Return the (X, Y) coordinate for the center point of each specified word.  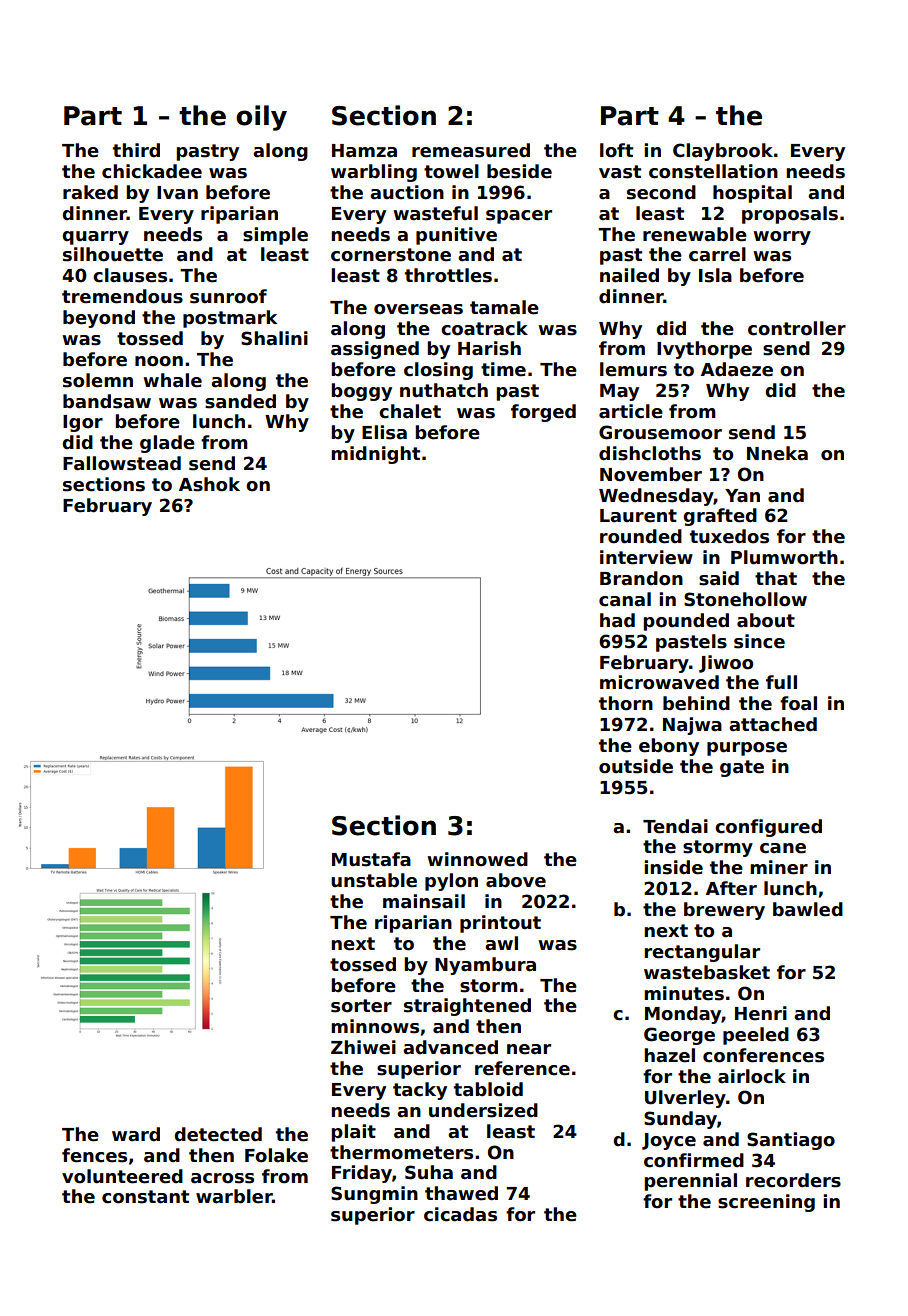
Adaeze (737, 369)
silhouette (113, 254)
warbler (234, 1196)
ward (136, 1134)
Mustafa (371, 859)
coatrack (484, 328)
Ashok (209, 484)
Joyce (669, 1141)
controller (797, 328)
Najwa (692, 726)
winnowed (477, 859)
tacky (420, 1091)
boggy (361, 392)
